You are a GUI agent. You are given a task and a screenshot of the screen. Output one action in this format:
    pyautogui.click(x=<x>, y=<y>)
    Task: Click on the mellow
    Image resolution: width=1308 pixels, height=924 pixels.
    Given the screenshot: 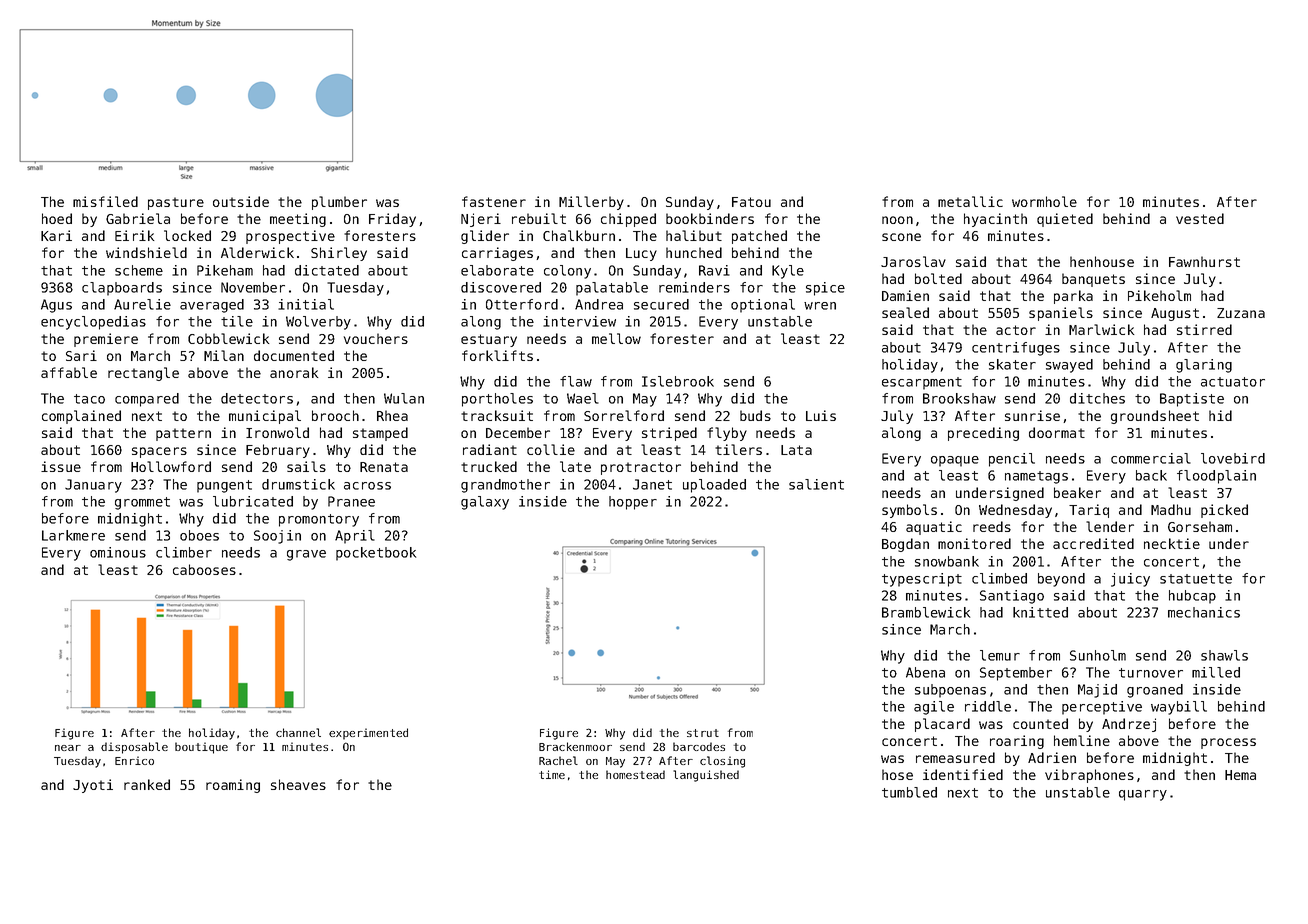 What is the action you would take?
    pyautogui.click(x=616, y=338)
